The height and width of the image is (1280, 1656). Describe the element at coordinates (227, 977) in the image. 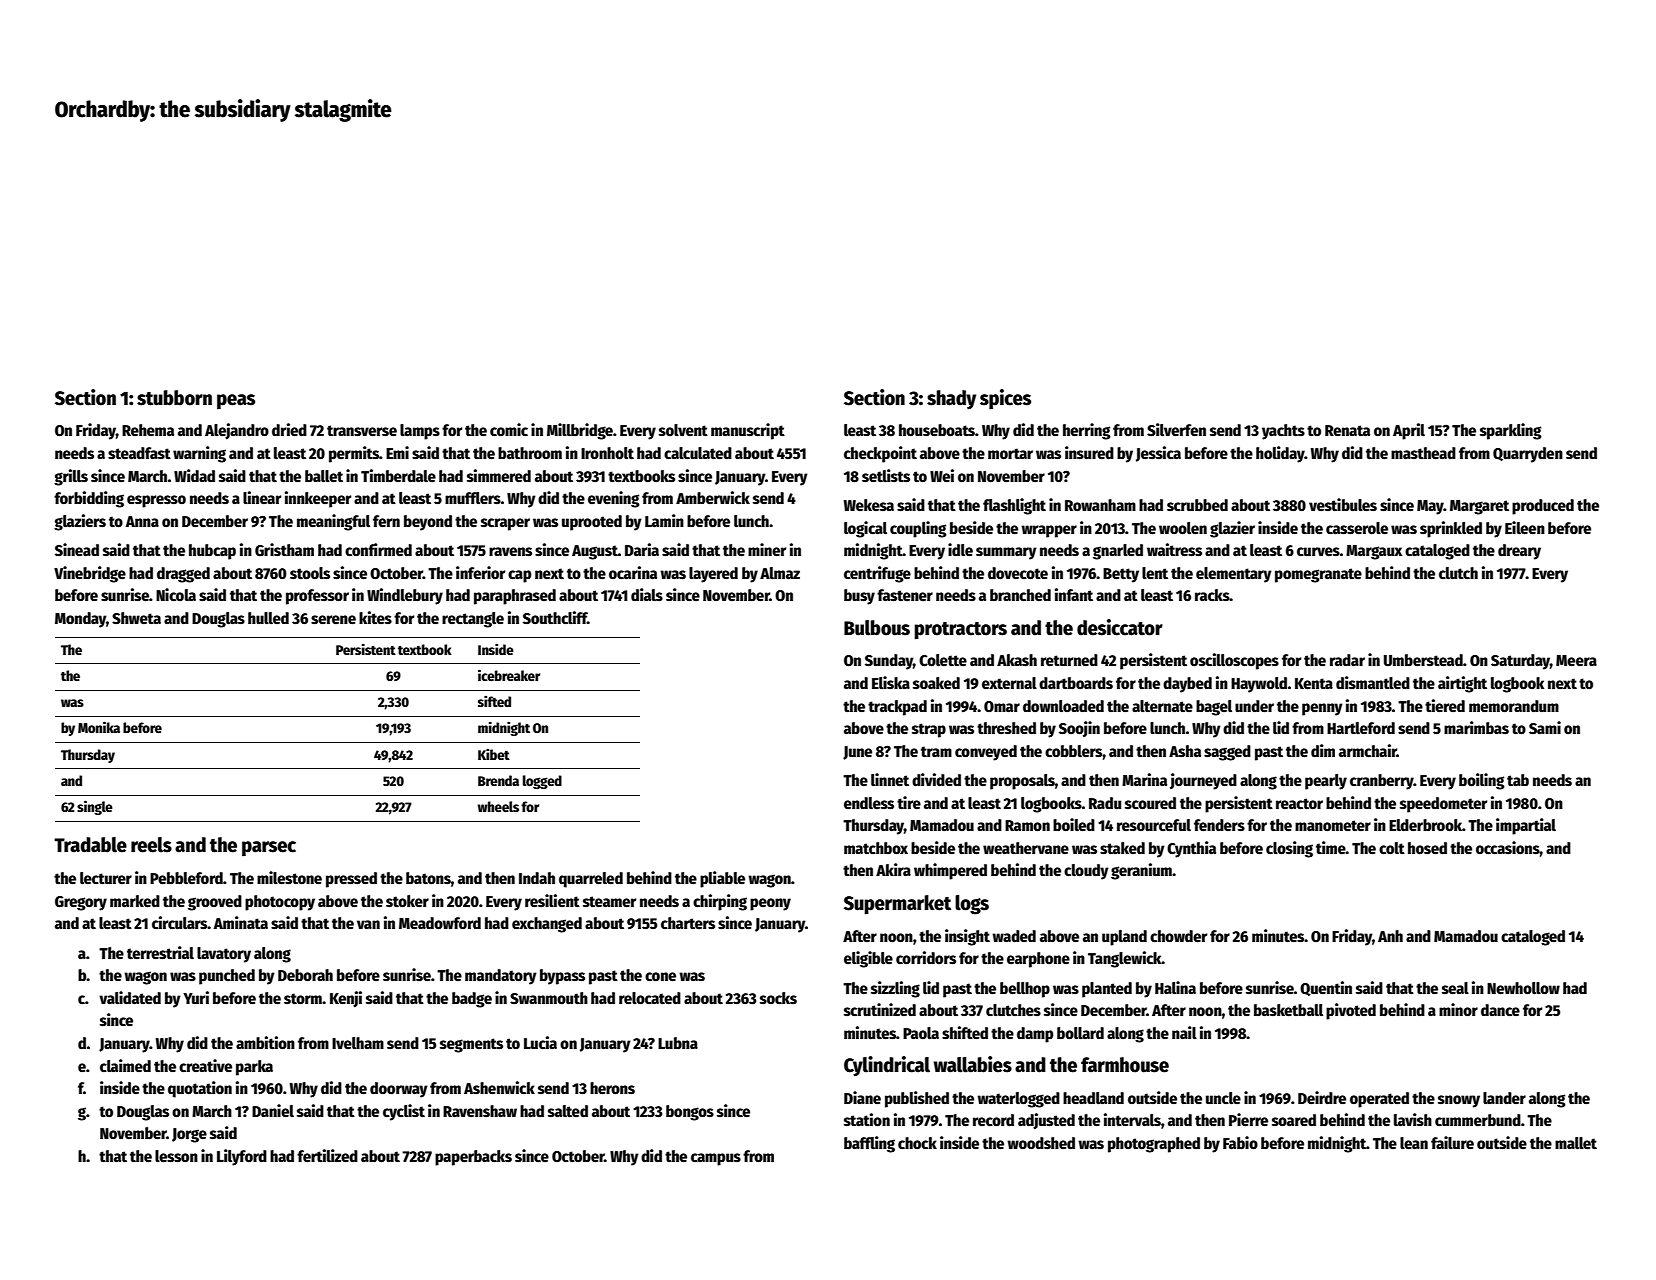

I see `punched` at that location.
